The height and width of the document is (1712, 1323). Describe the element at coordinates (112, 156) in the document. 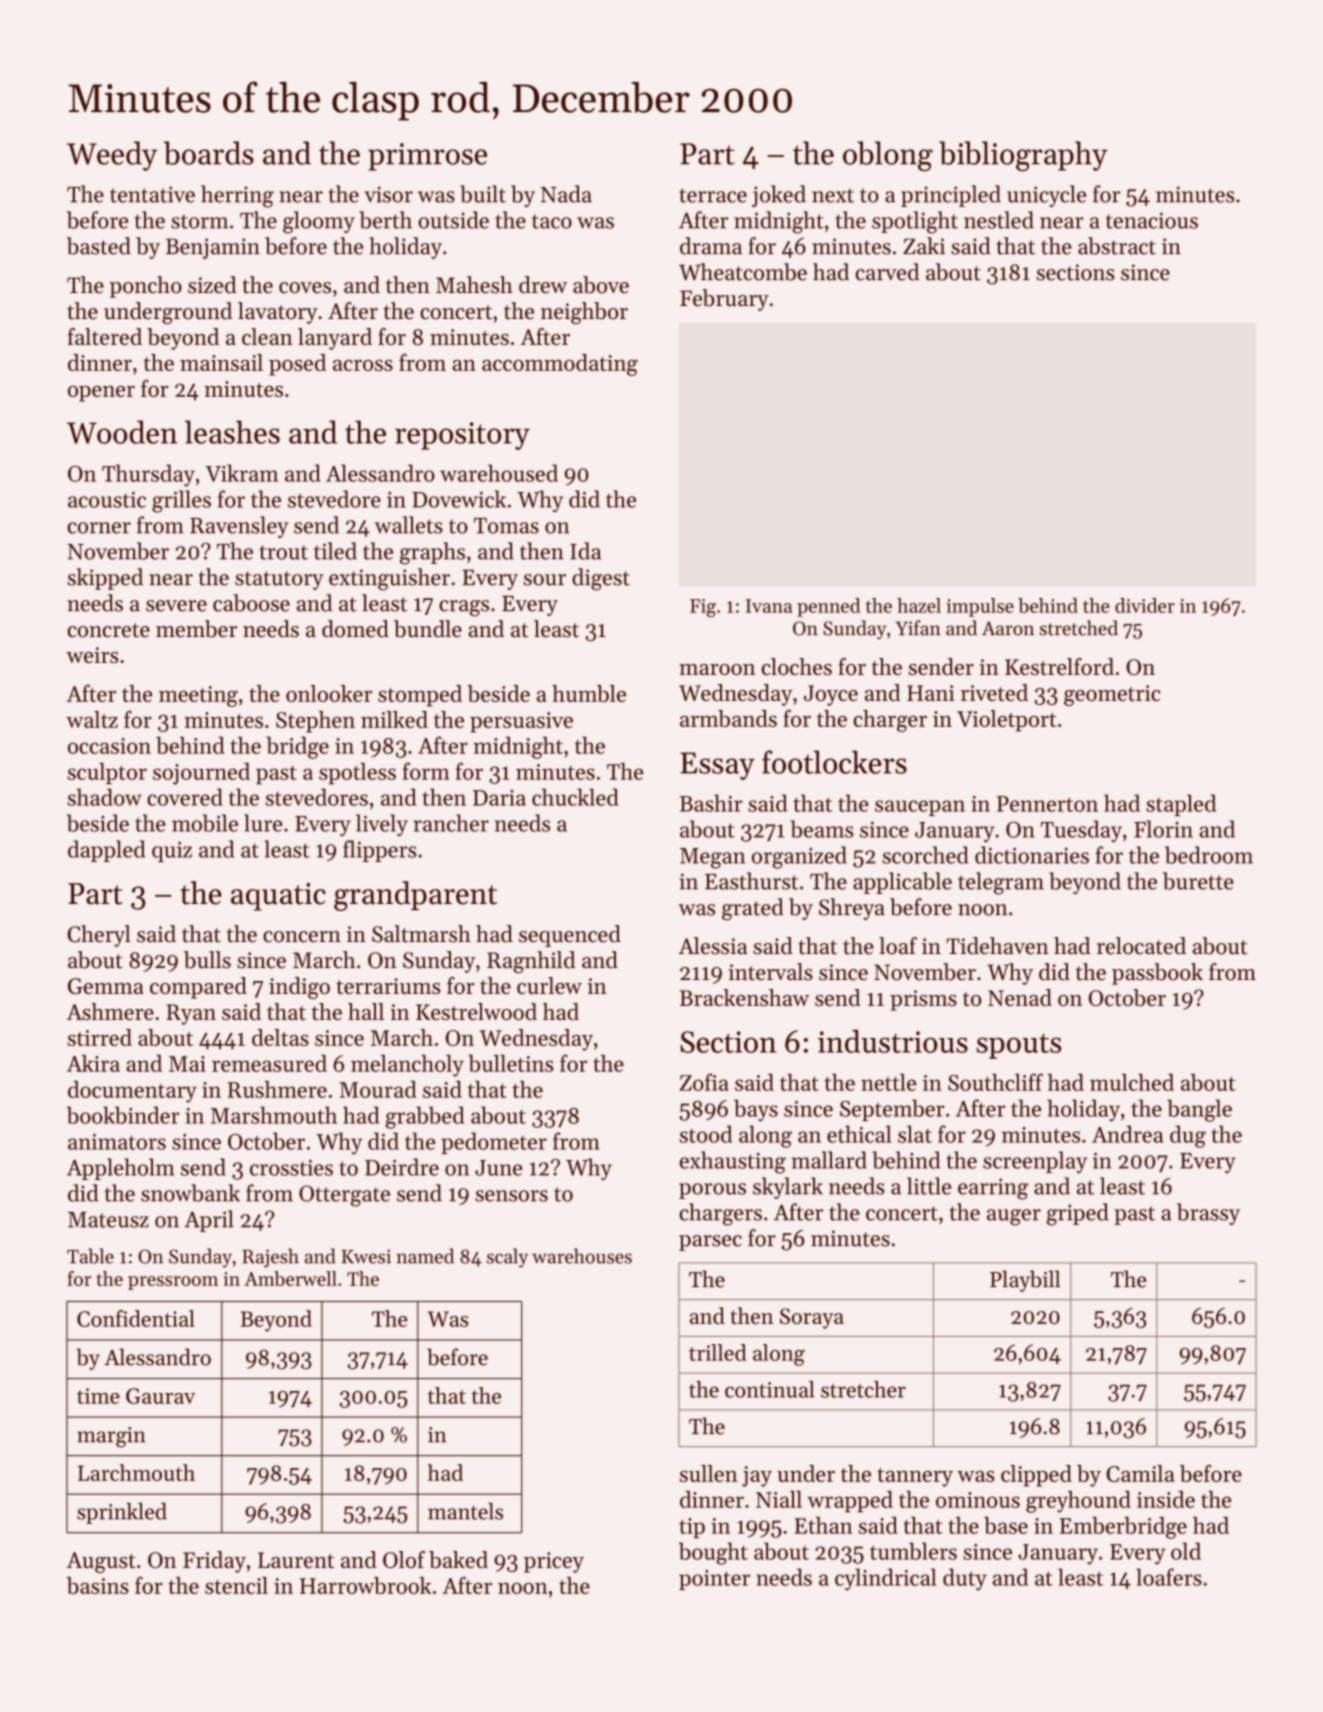

I see `Weedy` at that location.
